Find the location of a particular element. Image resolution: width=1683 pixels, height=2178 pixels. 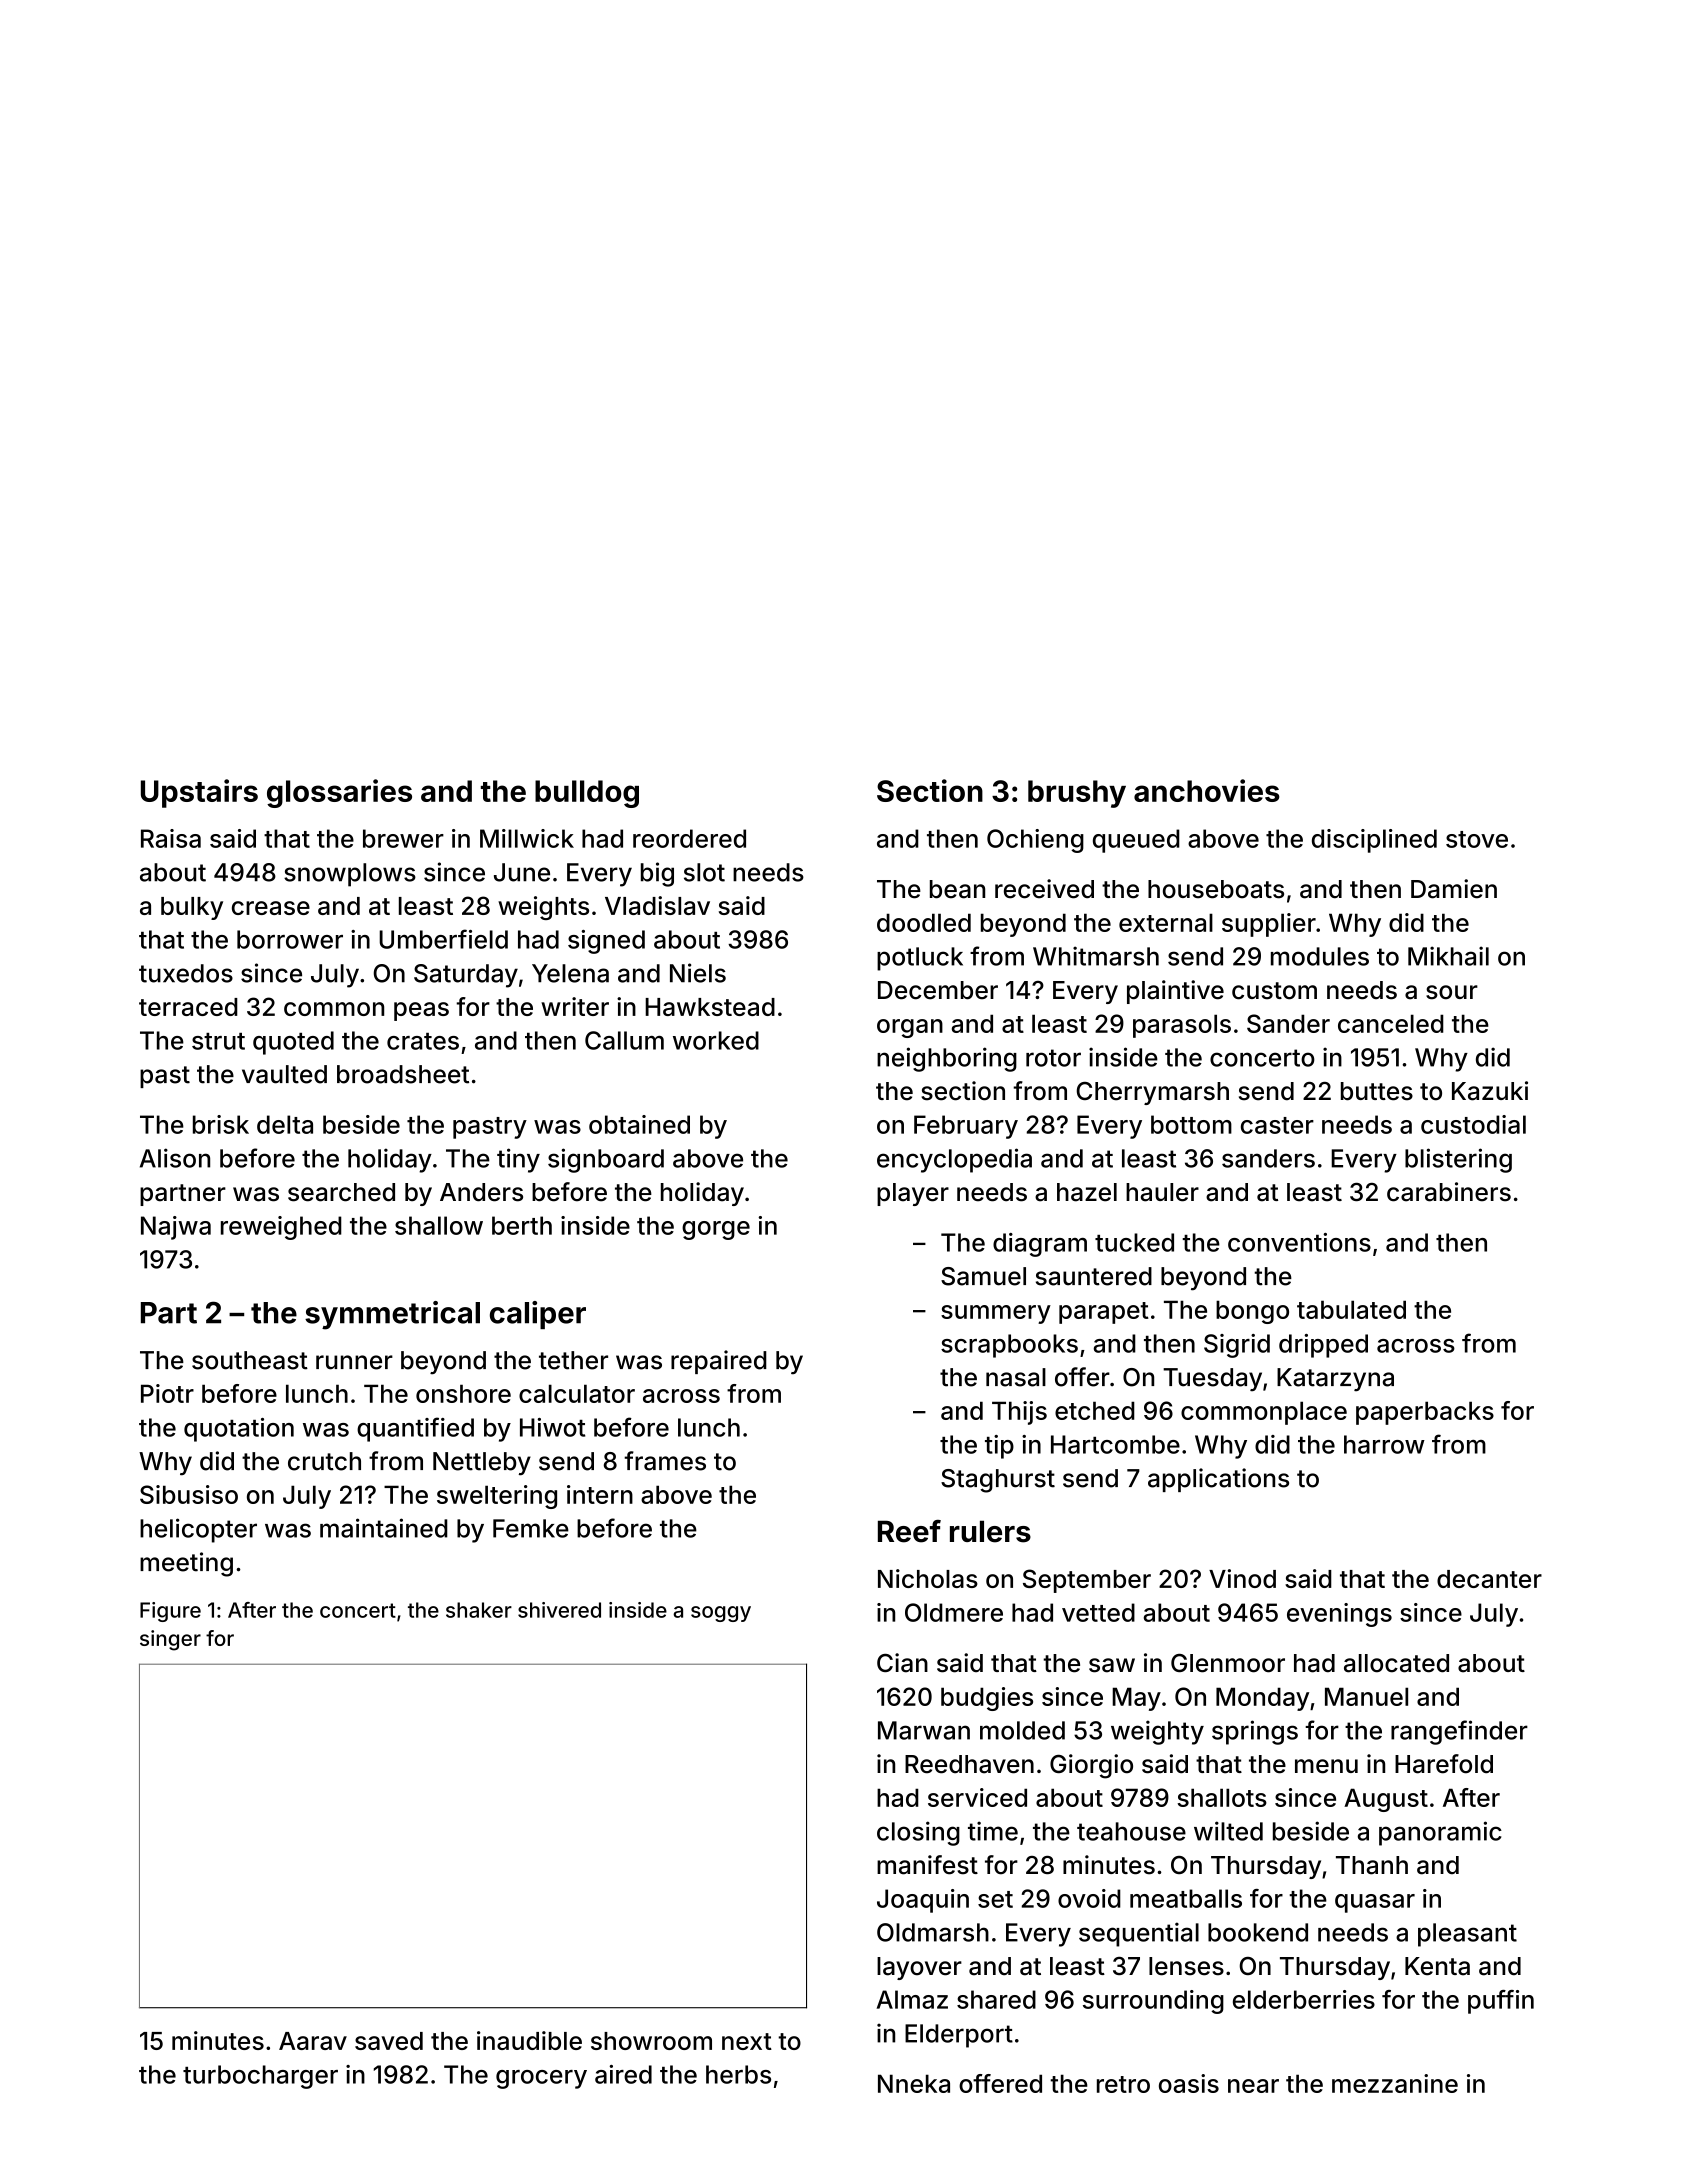

turbocharger is located at coordinates (260, 2077).
